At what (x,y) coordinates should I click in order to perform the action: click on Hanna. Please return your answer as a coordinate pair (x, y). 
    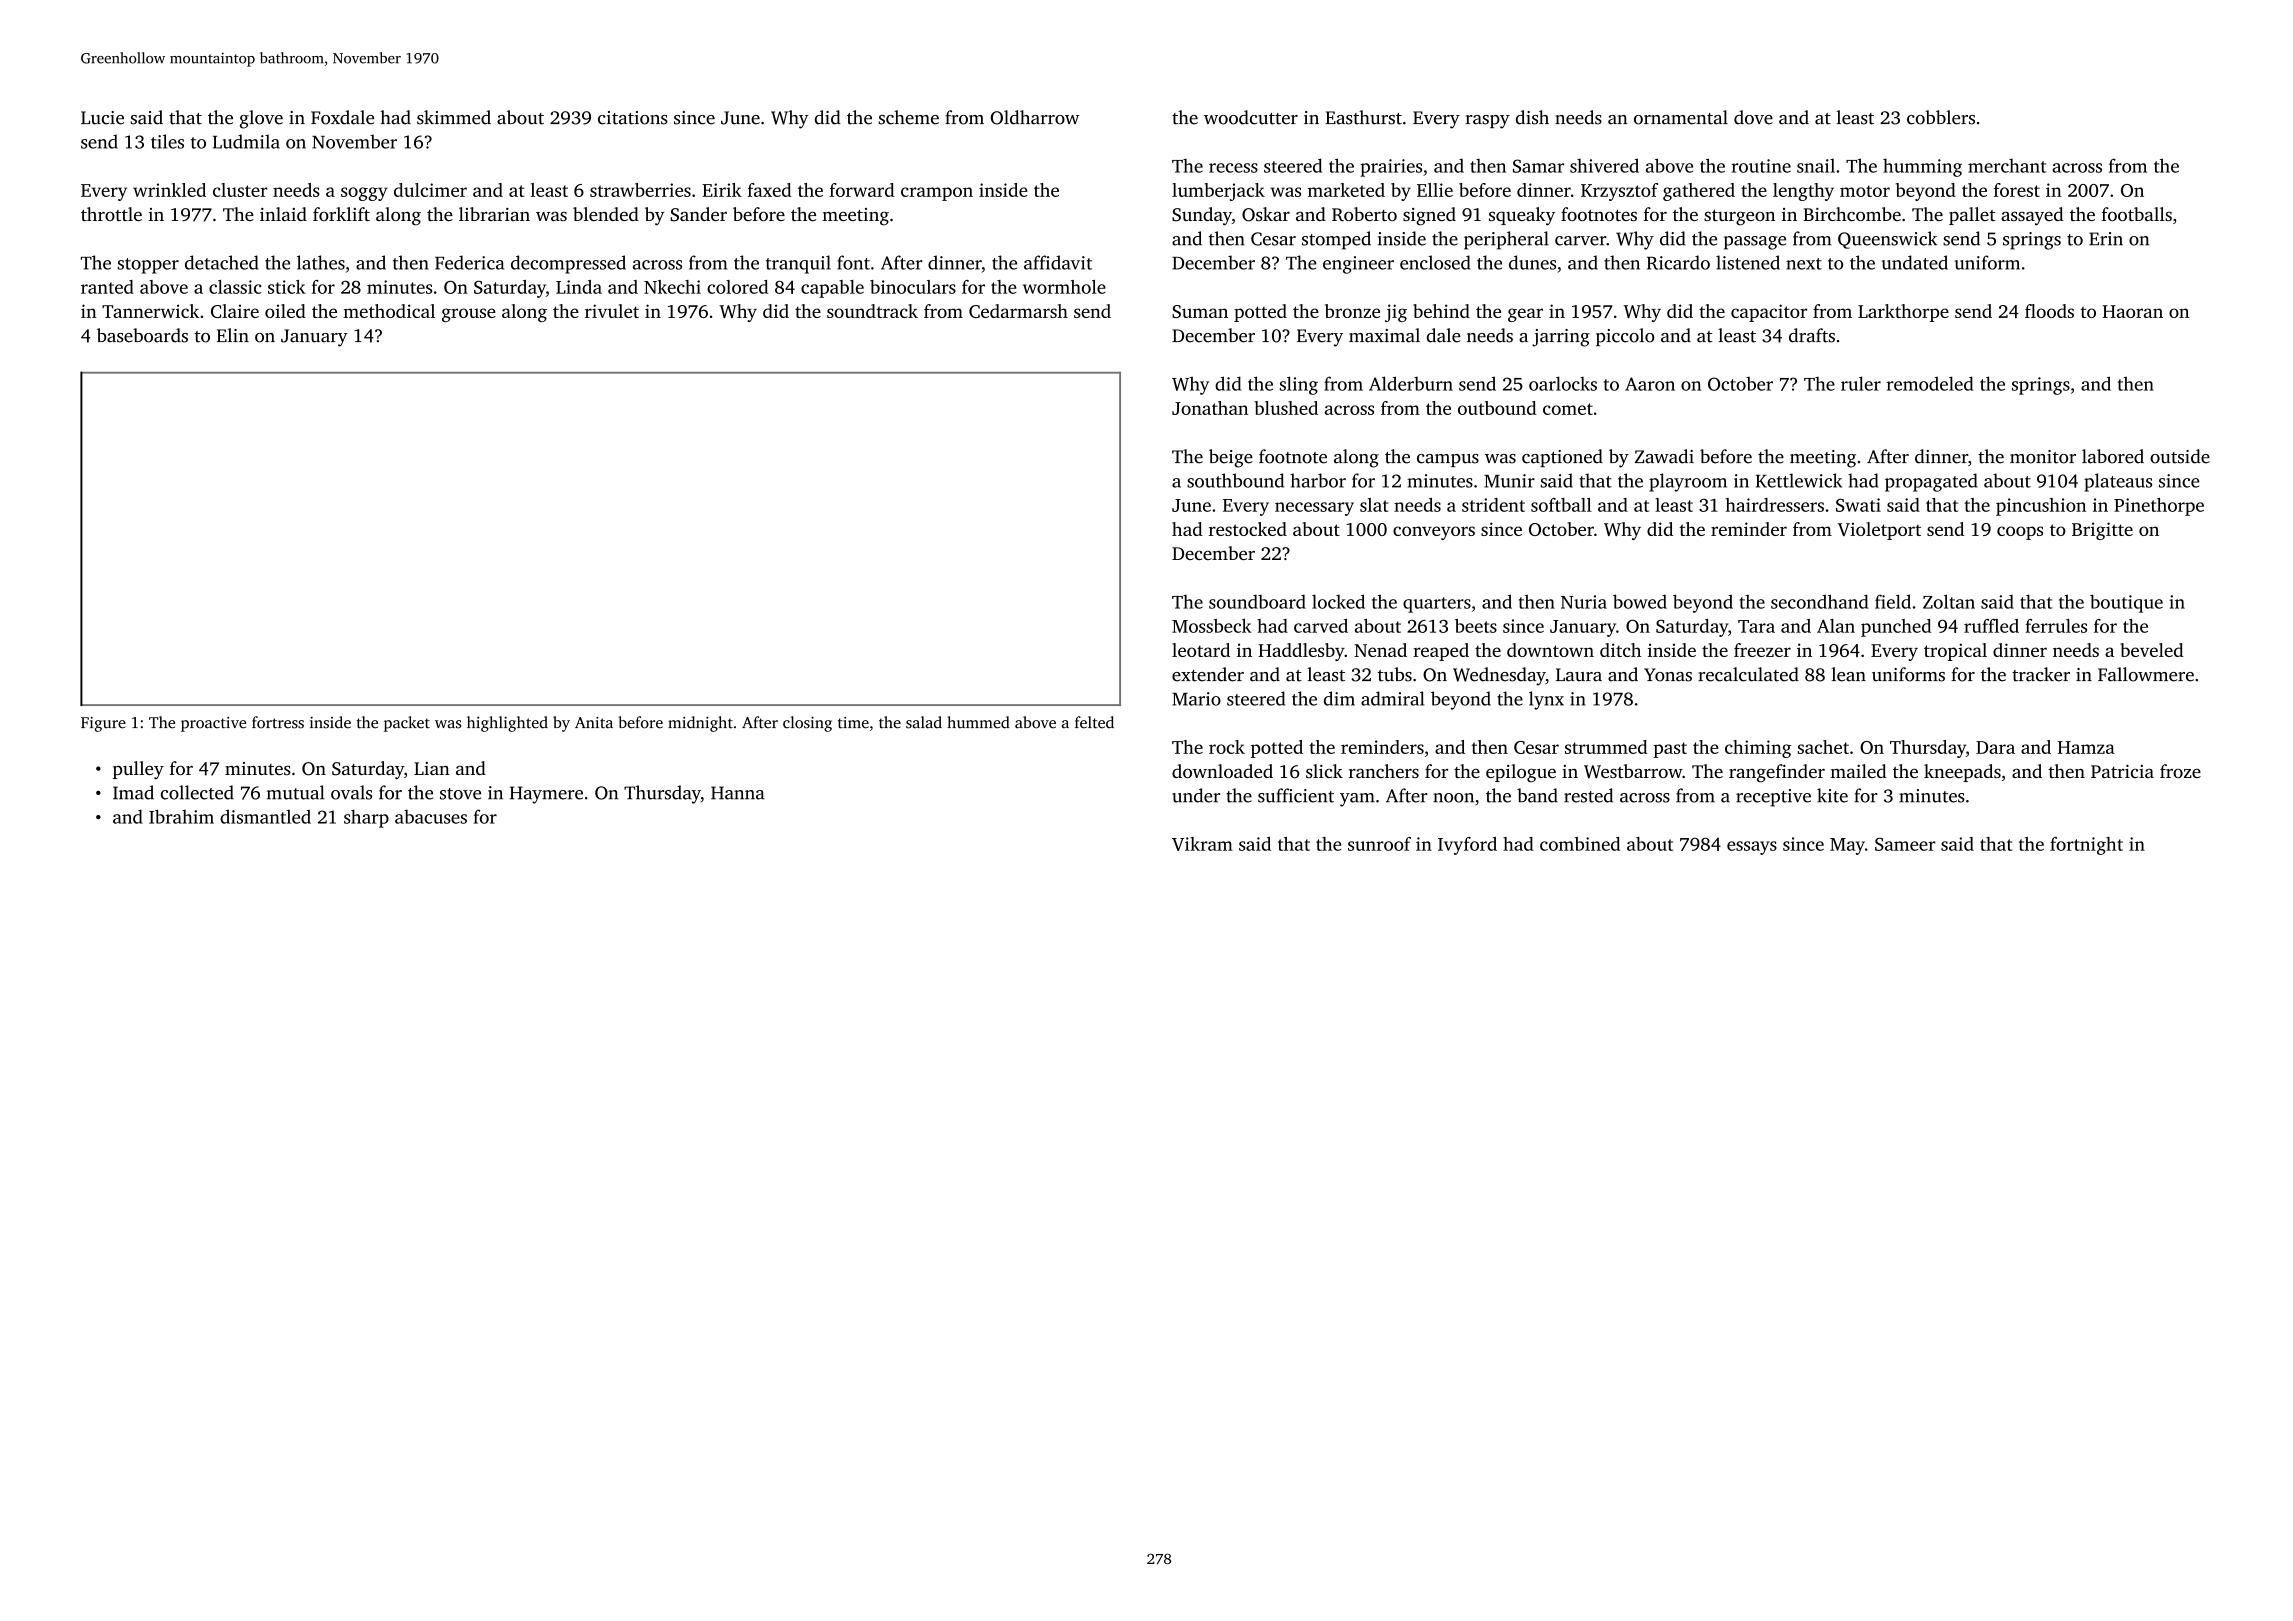
    Looking at the image, I should click on (737, 793).
